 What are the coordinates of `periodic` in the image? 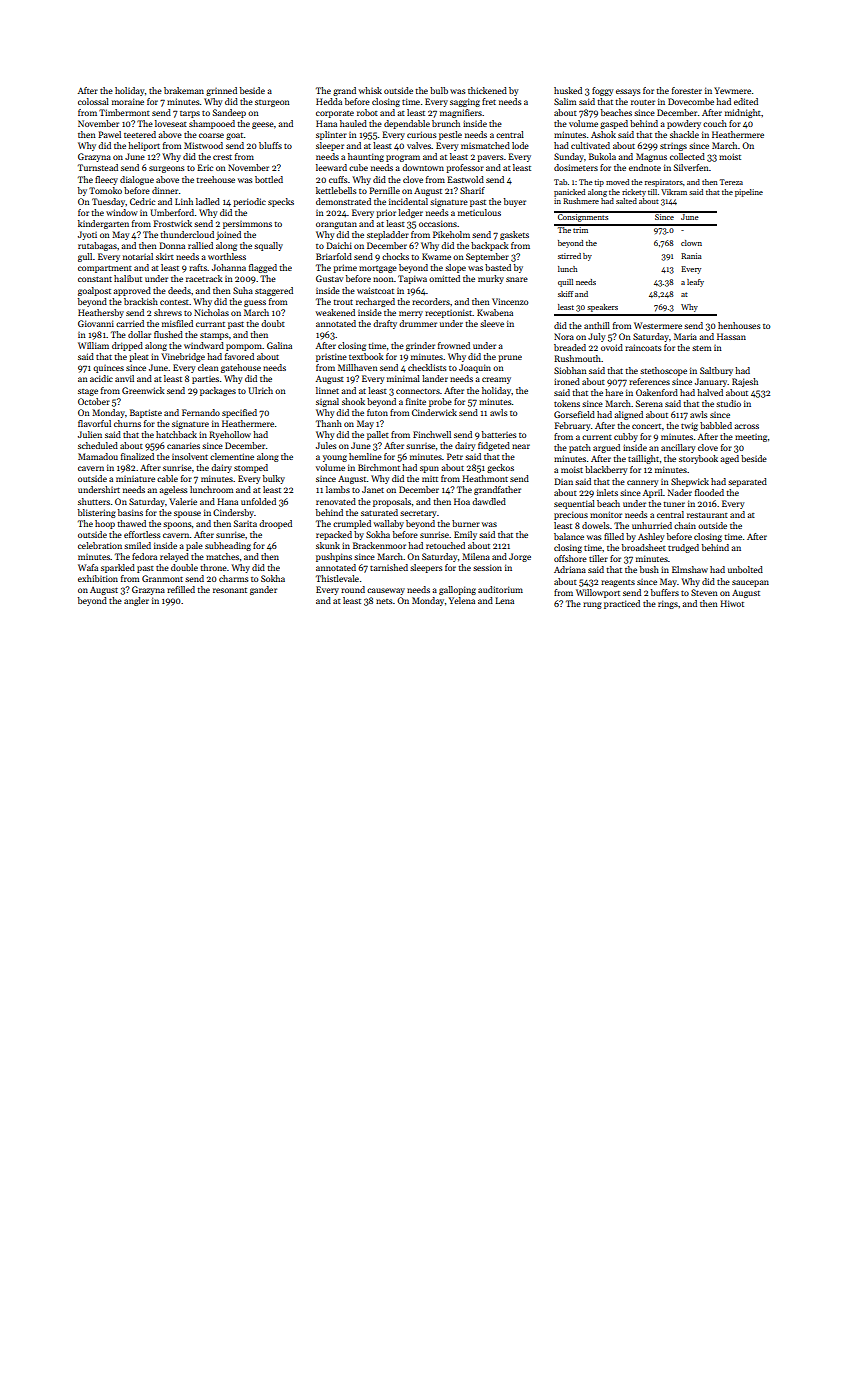 It's located at (249, 202).
